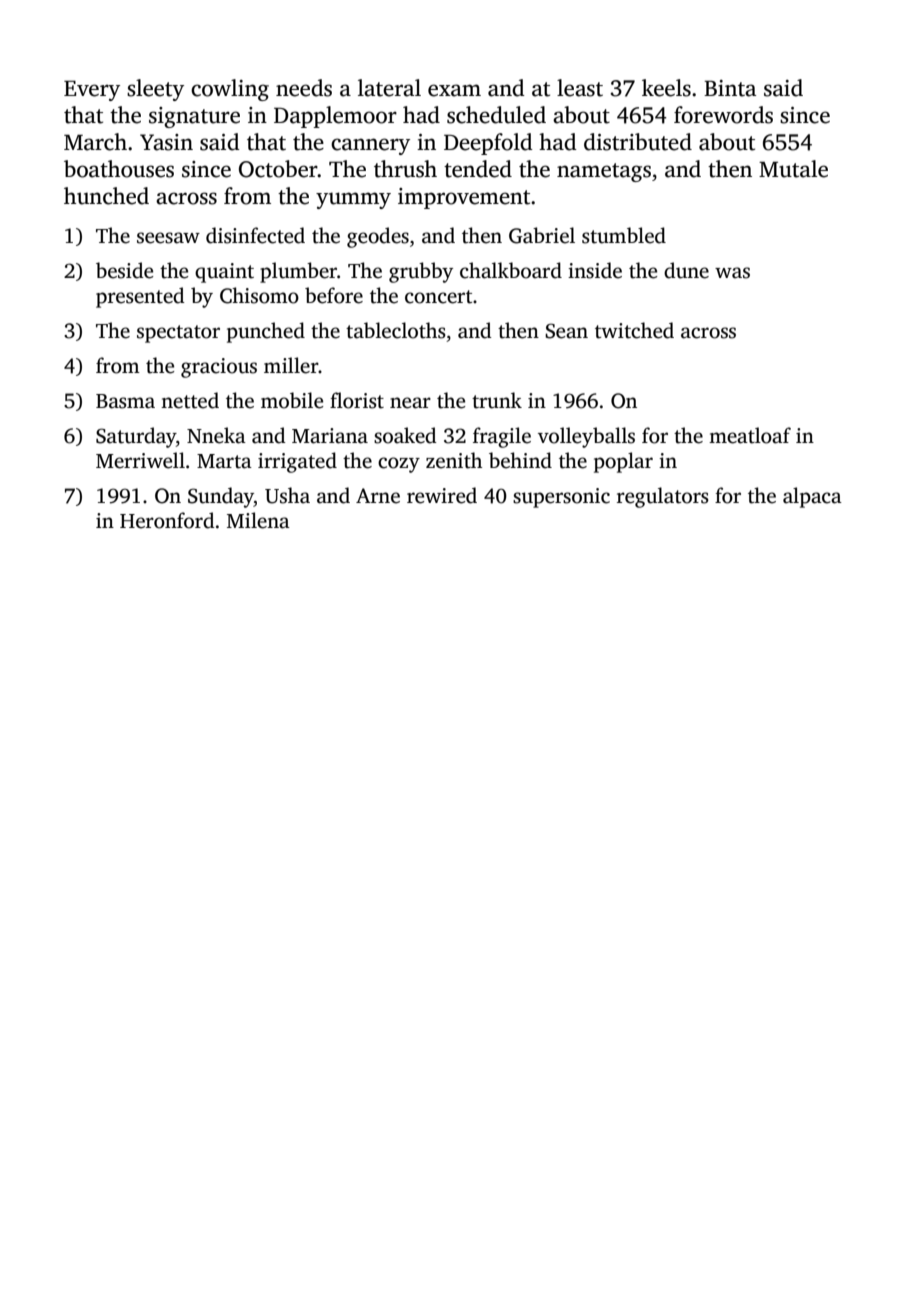  Describe the element at coordinates (542, 235) in the page. I see `Gabriel` at that location.
